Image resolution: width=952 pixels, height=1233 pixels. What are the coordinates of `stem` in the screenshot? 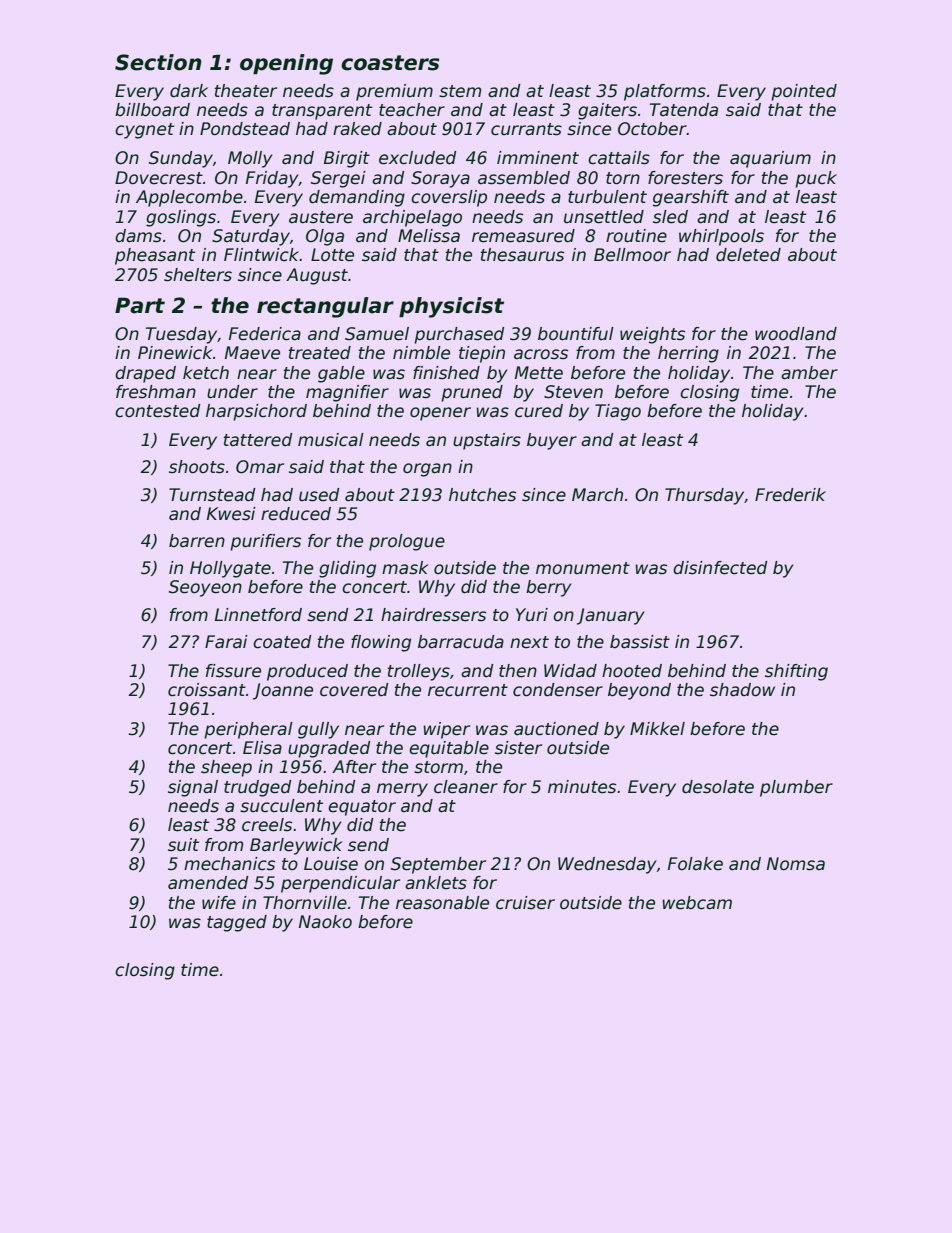 It's located at (460, 91).
